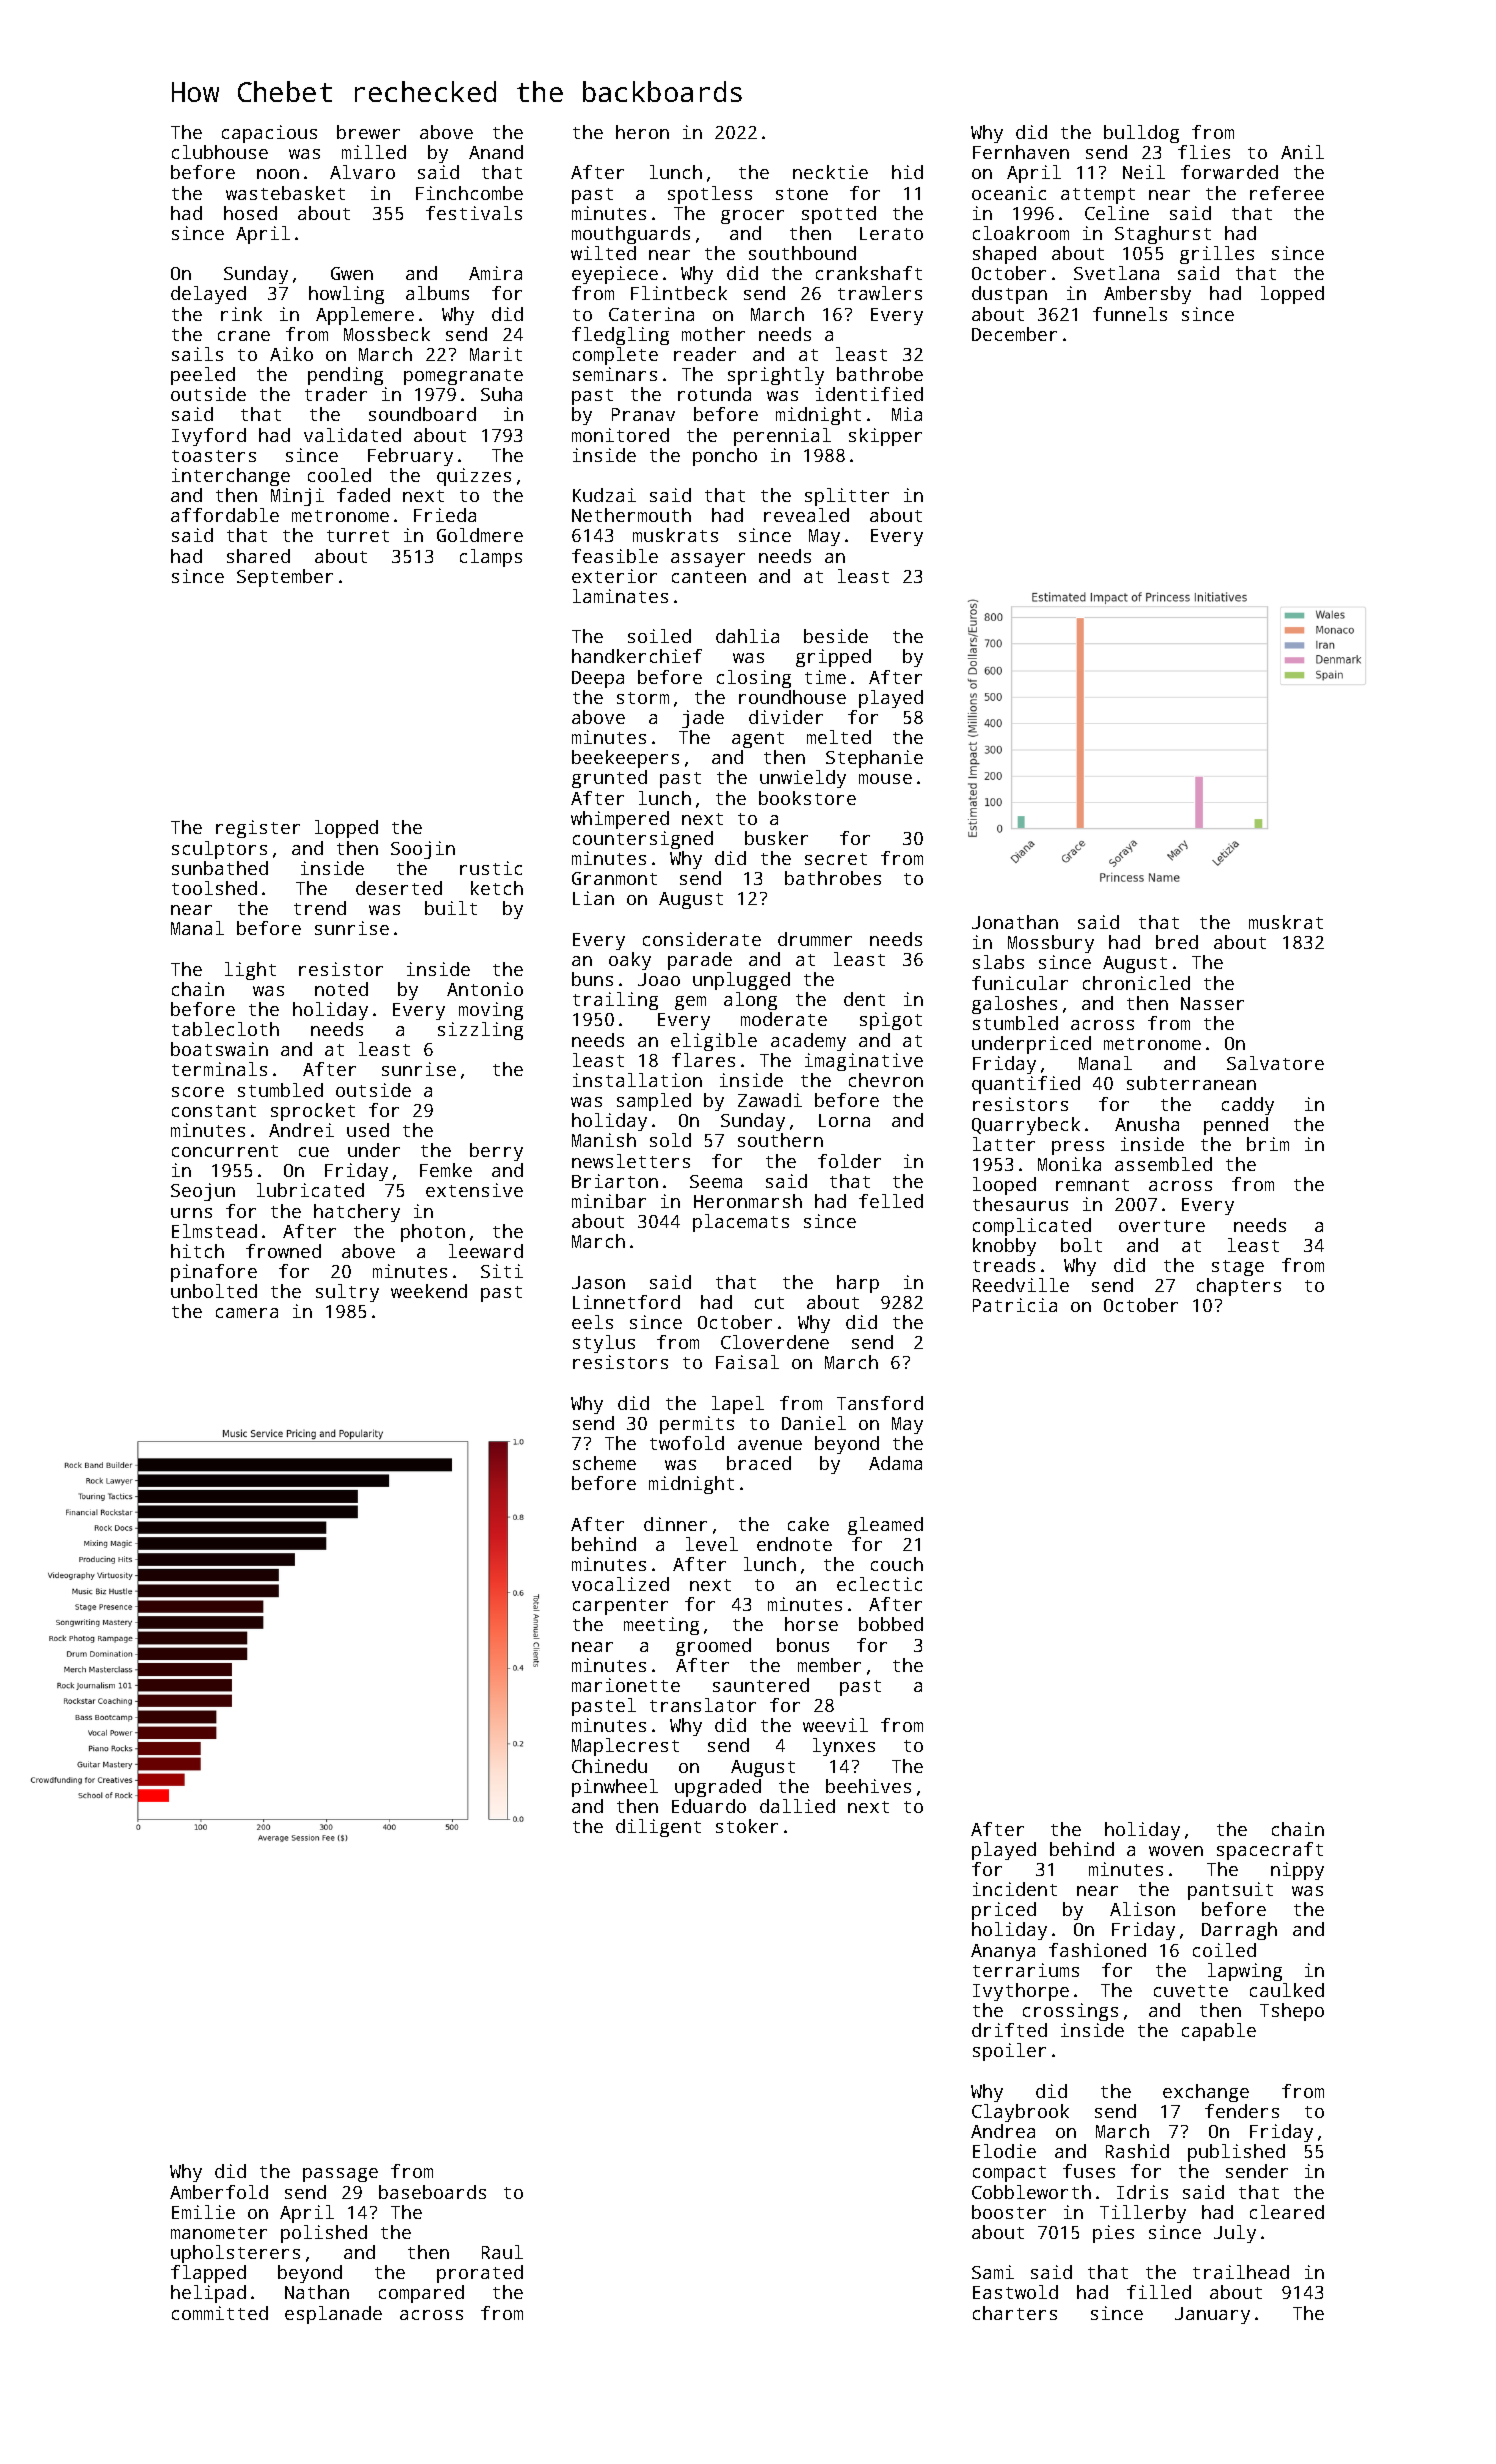  I want to click on camera, so click(247, 1313).
